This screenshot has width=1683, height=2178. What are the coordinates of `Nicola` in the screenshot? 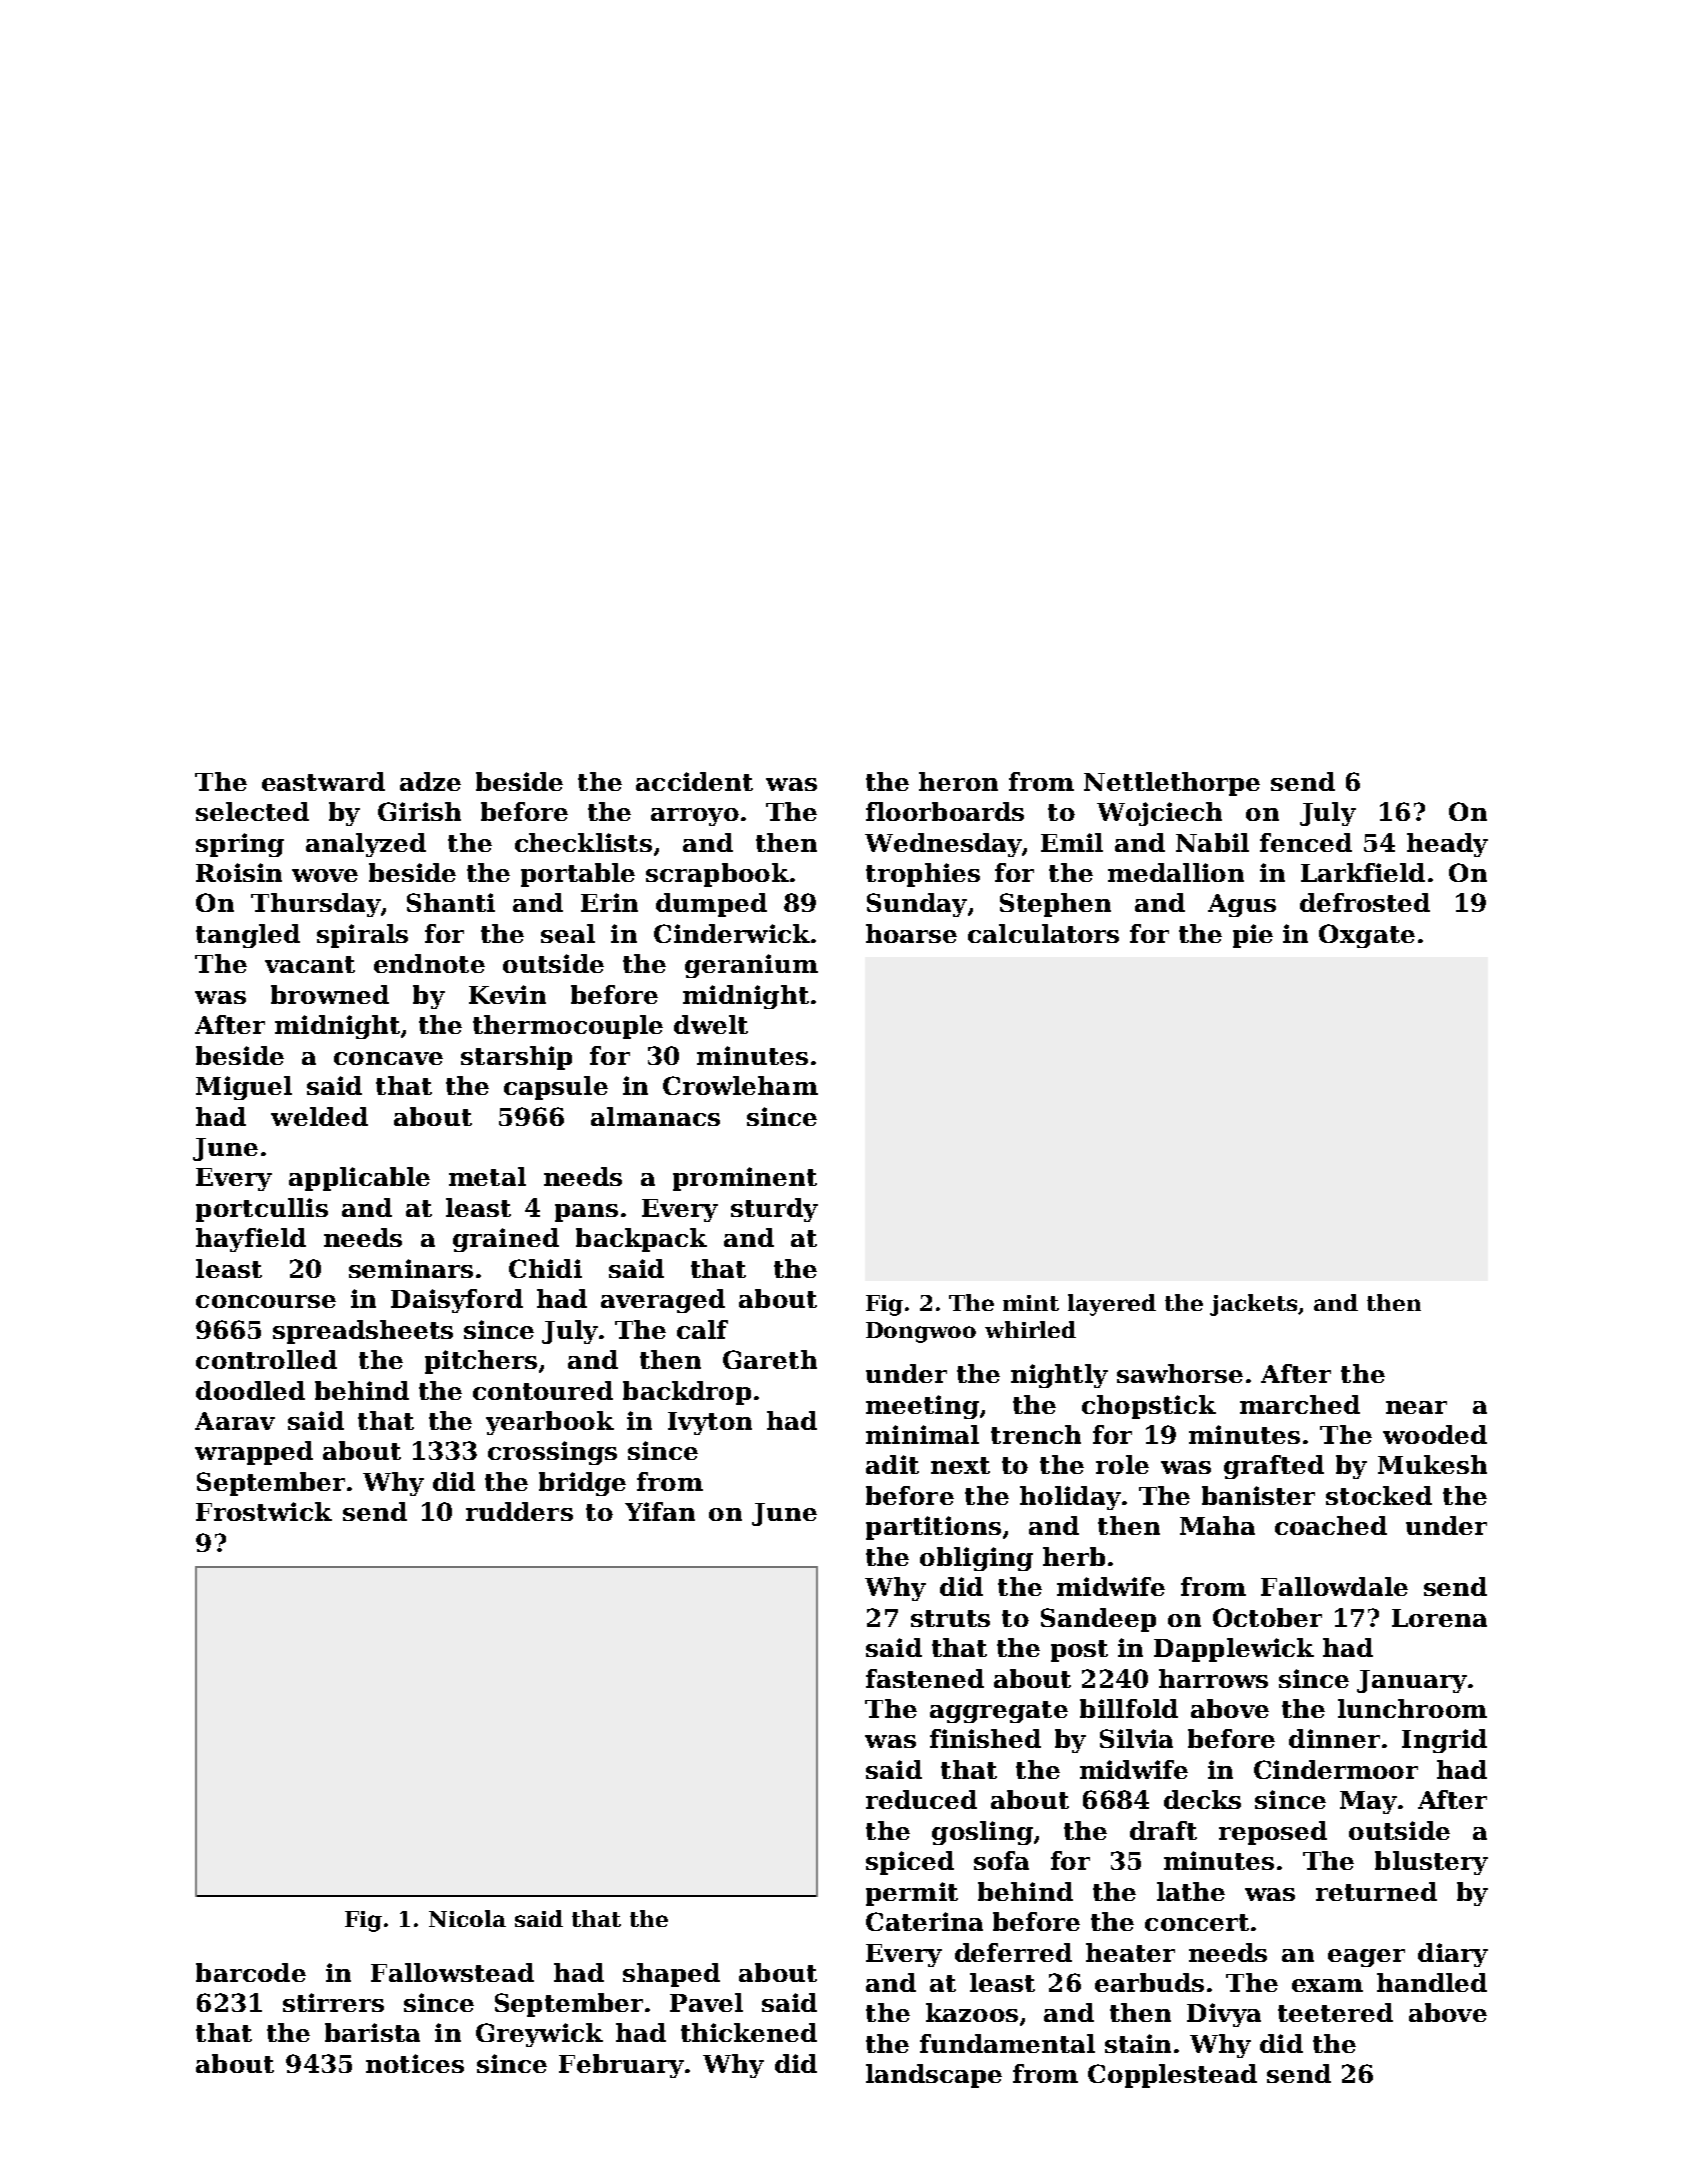 It's located at (467, 1918).
